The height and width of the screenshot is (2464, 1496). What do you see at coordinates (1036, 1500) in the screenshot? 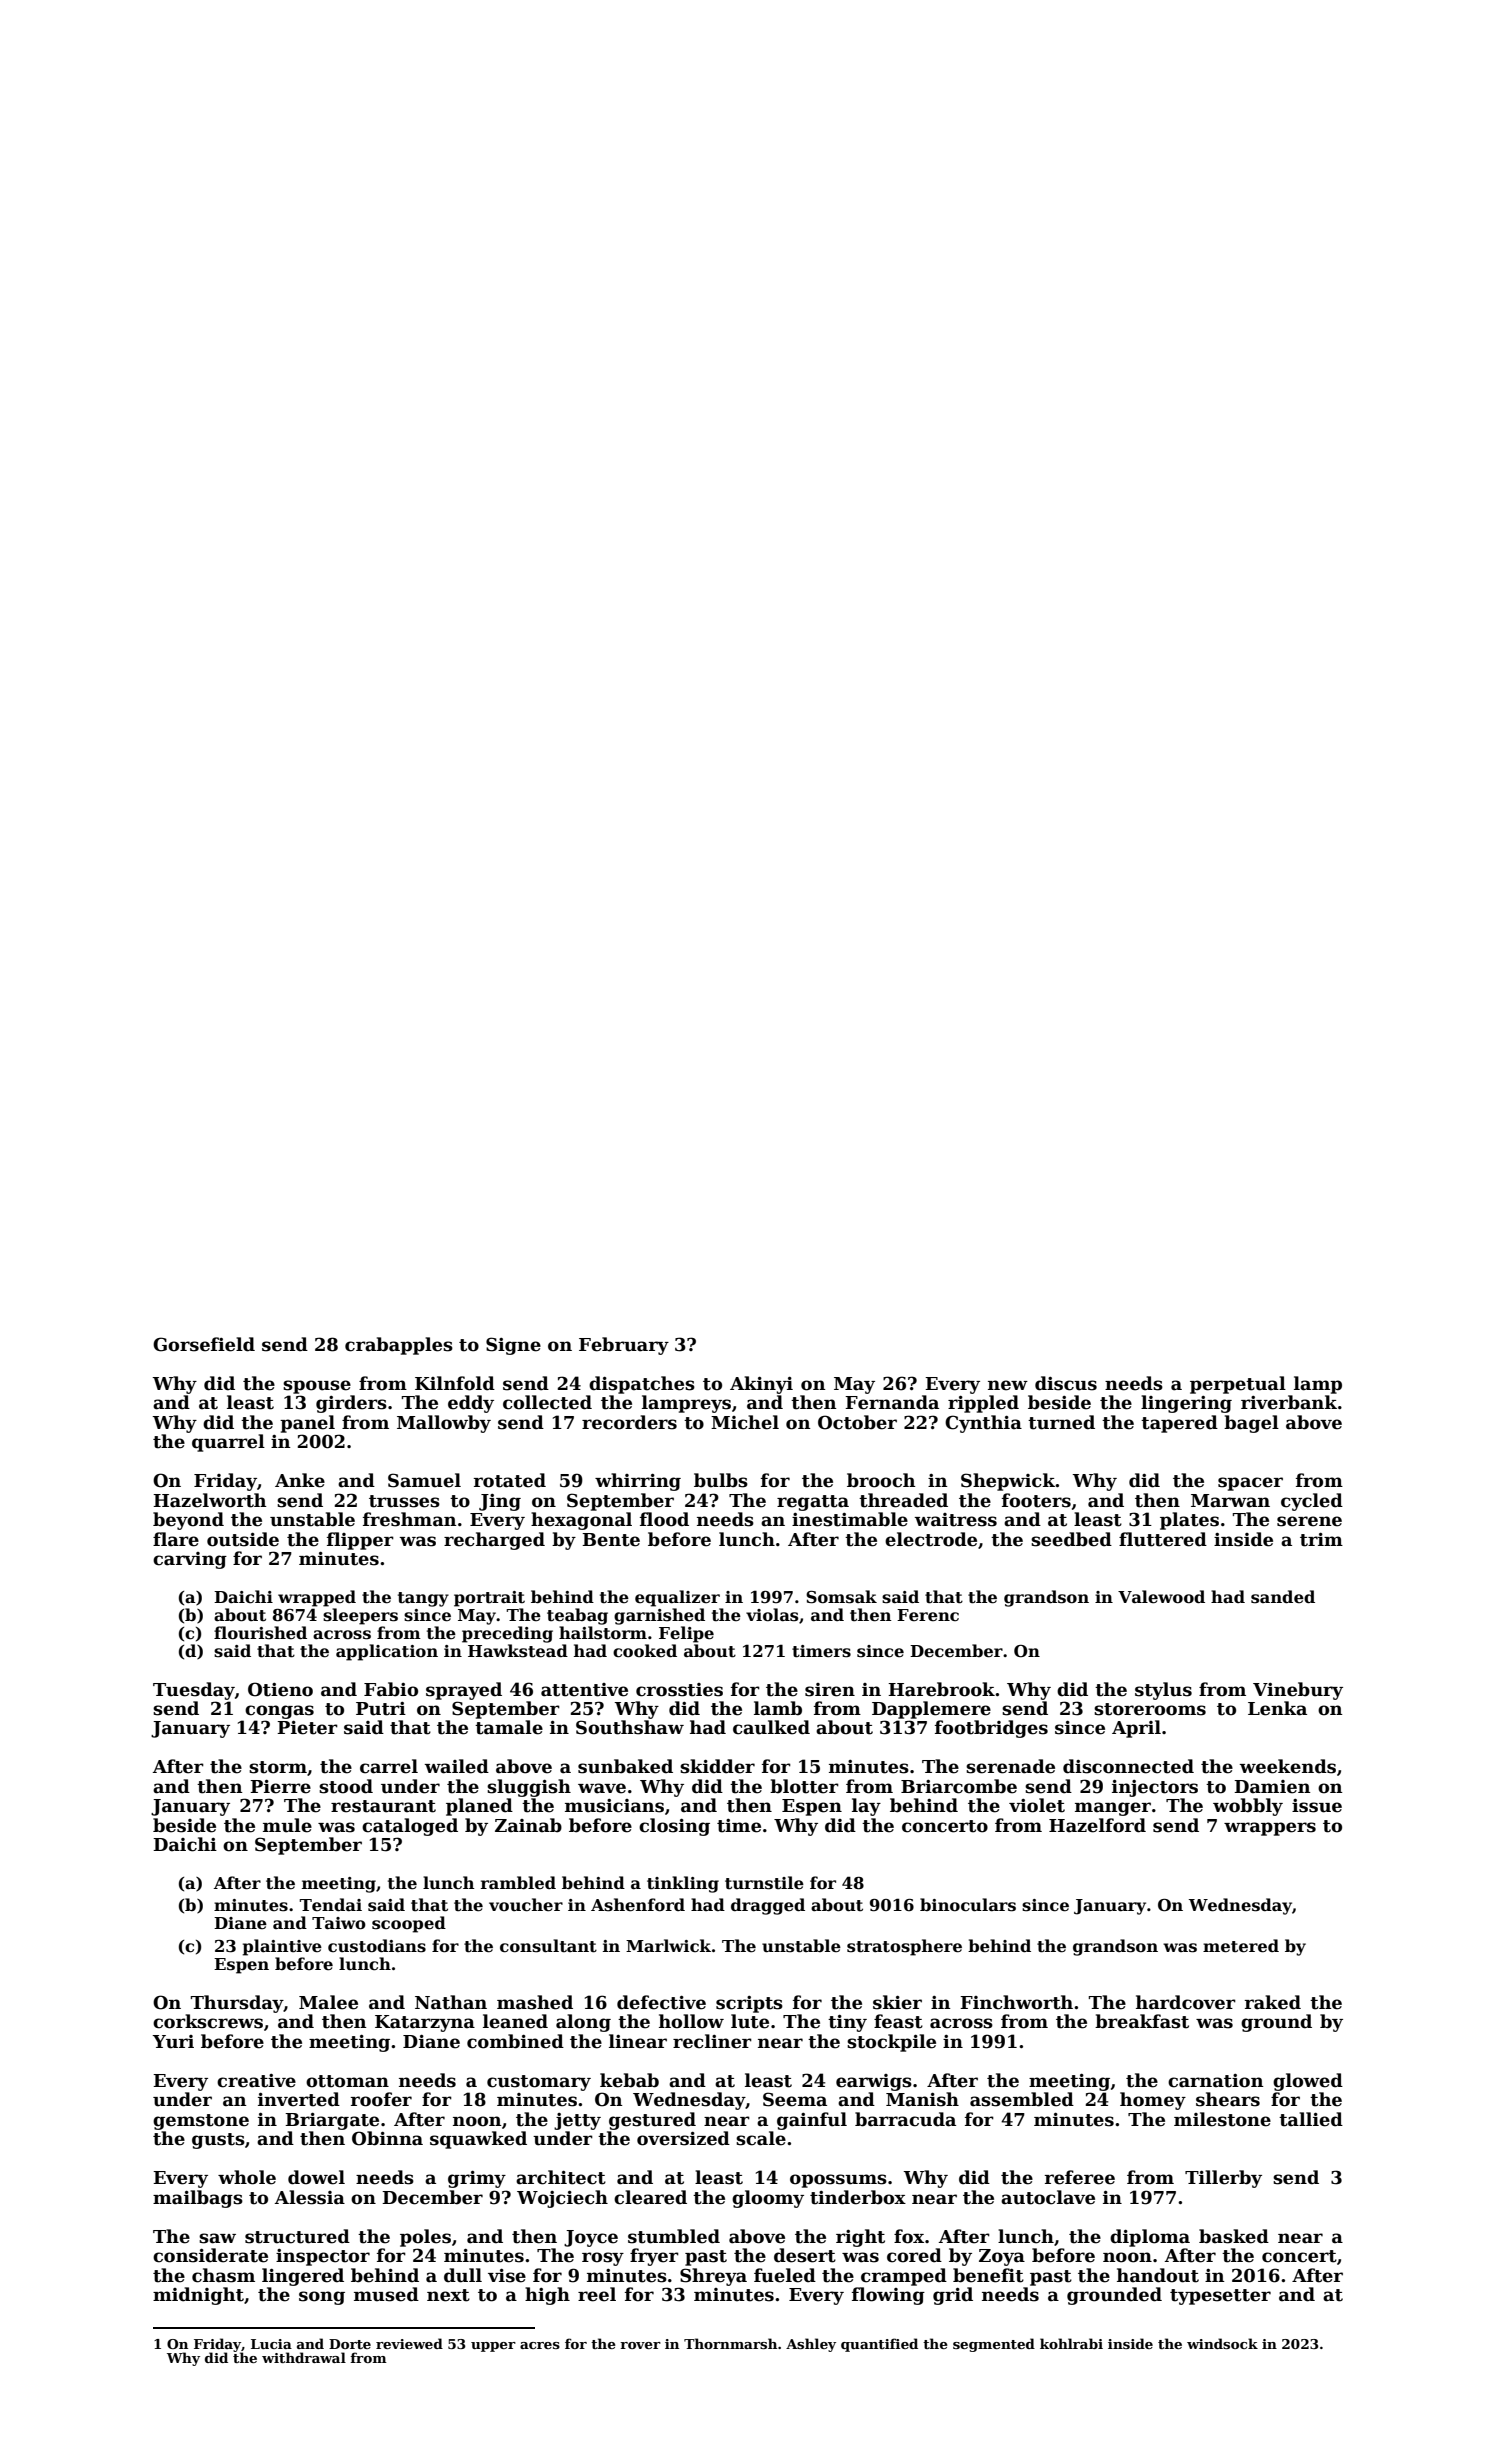
I see `footers` at bounding box center [1036, 1500].
